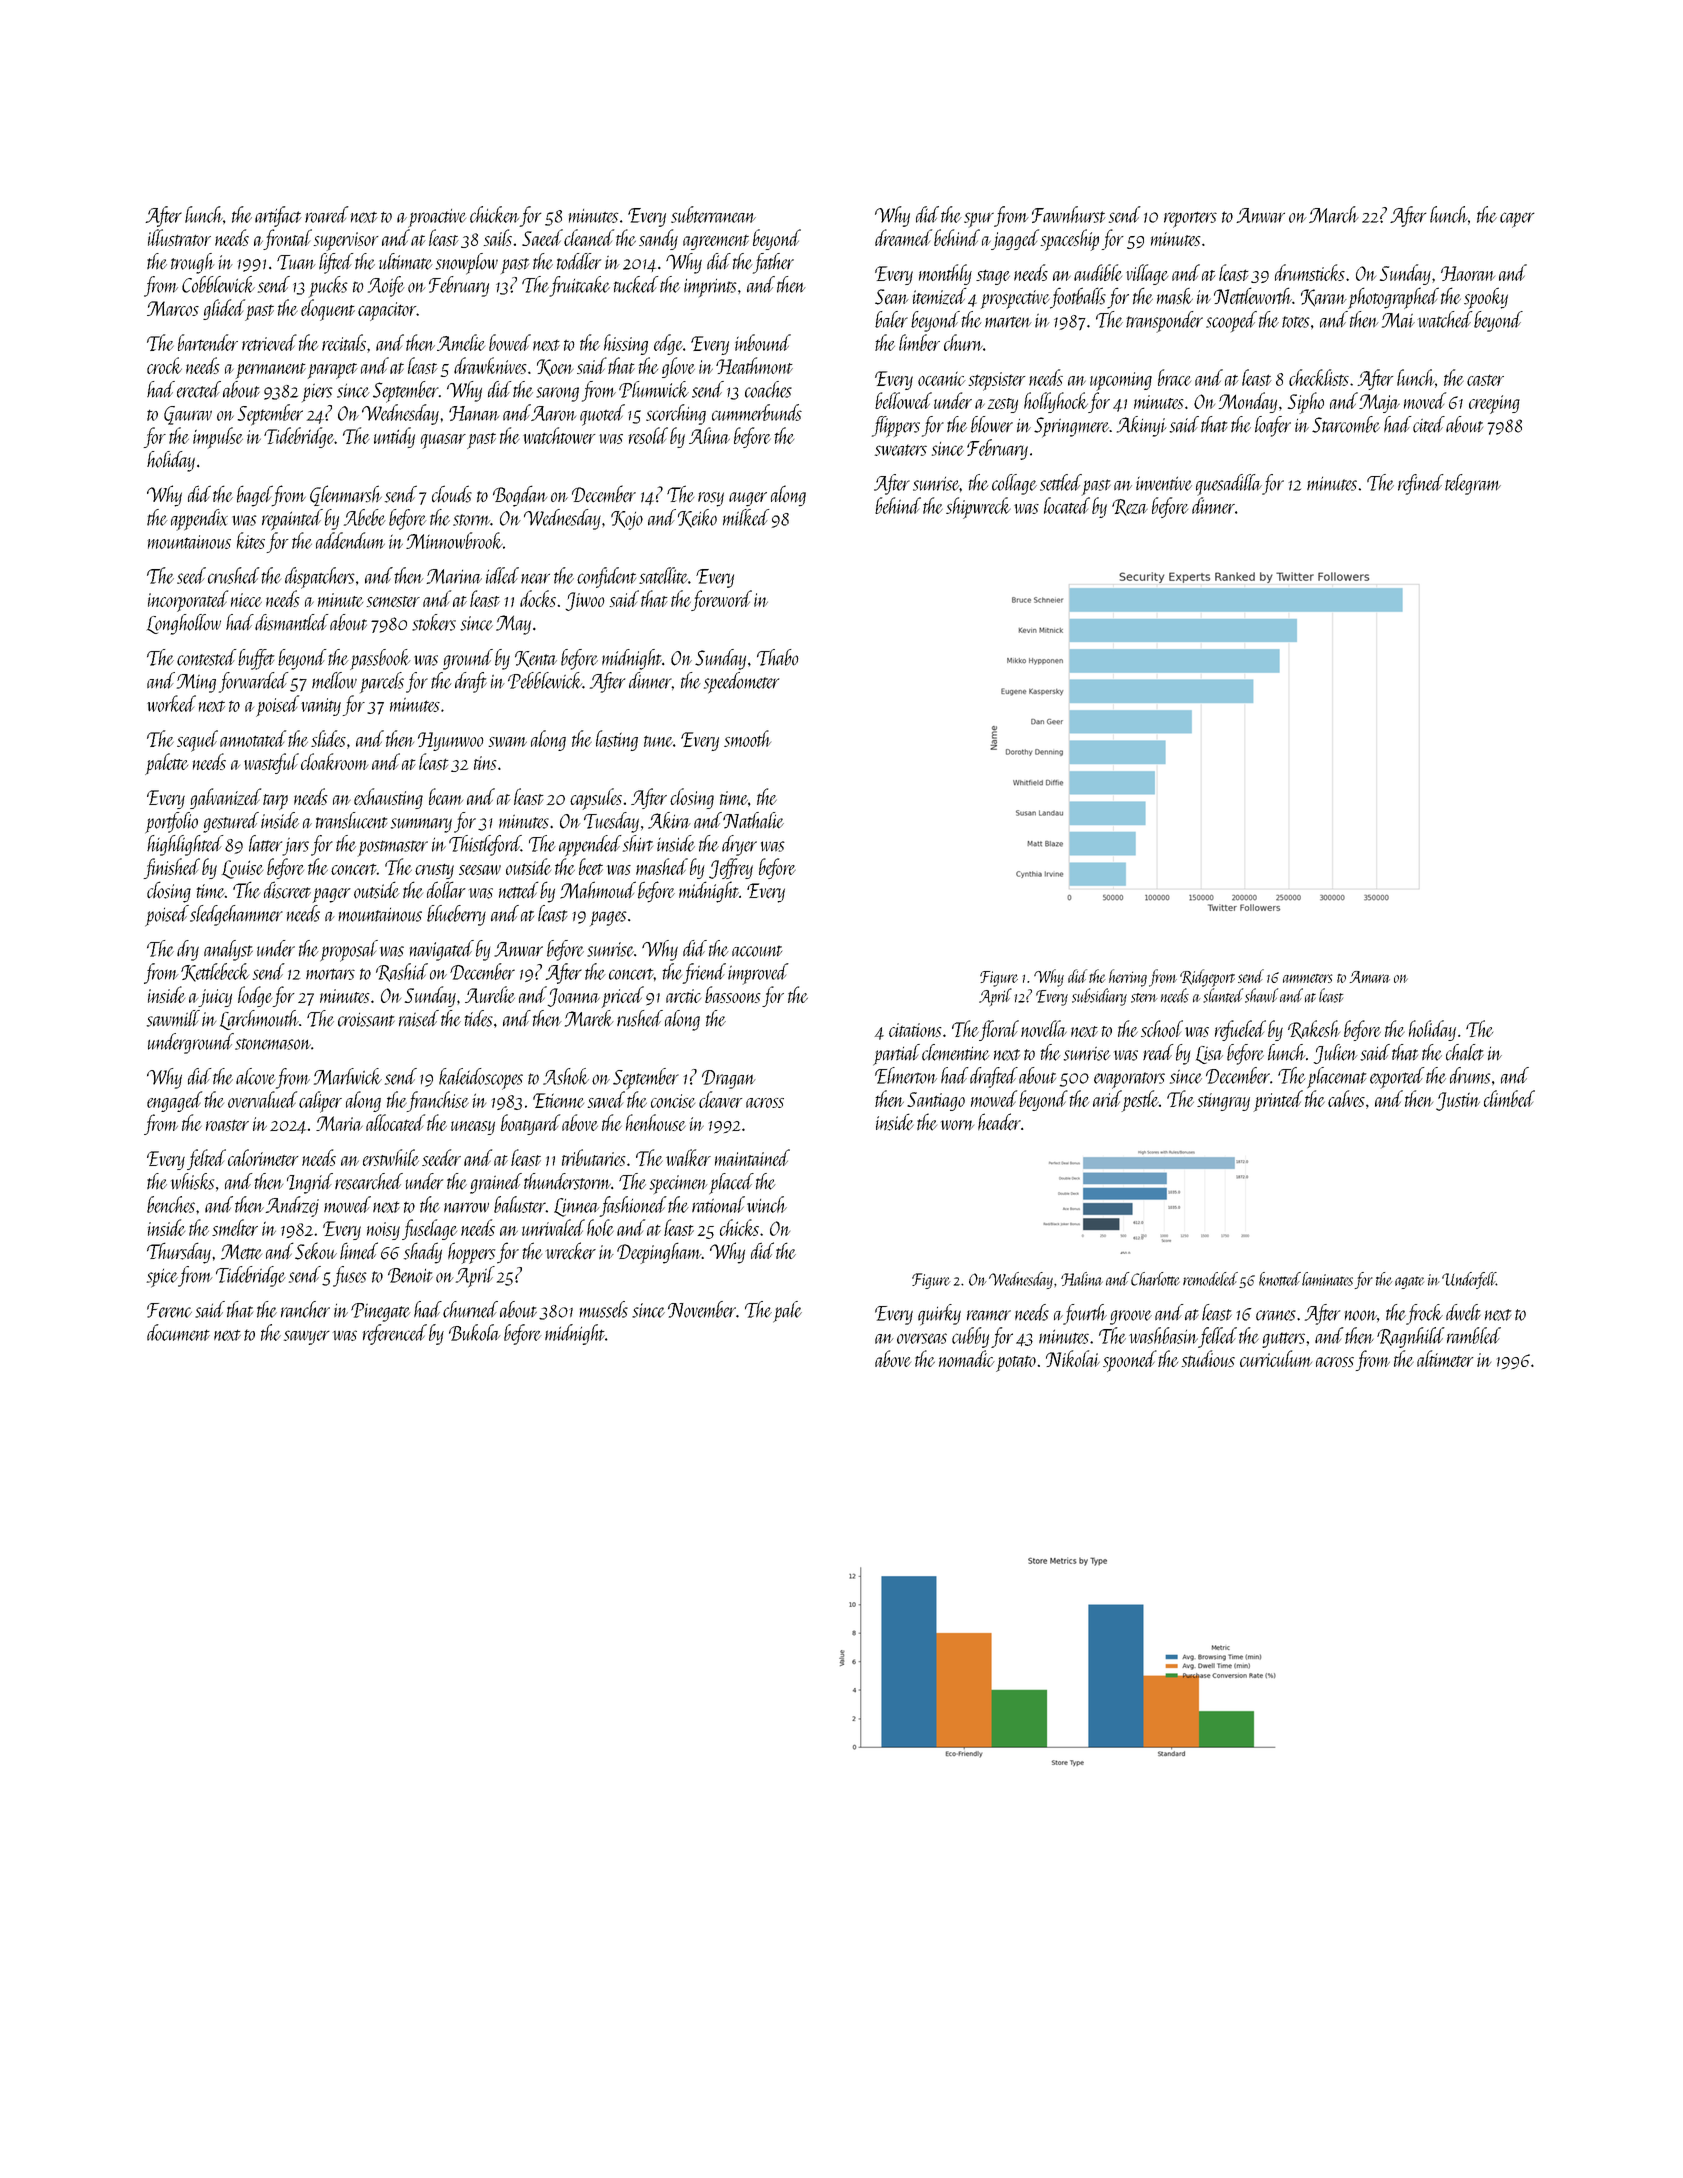  Describe the element at coordinates (989, 1315) in the screenshot. I see `reamer` at that location.
